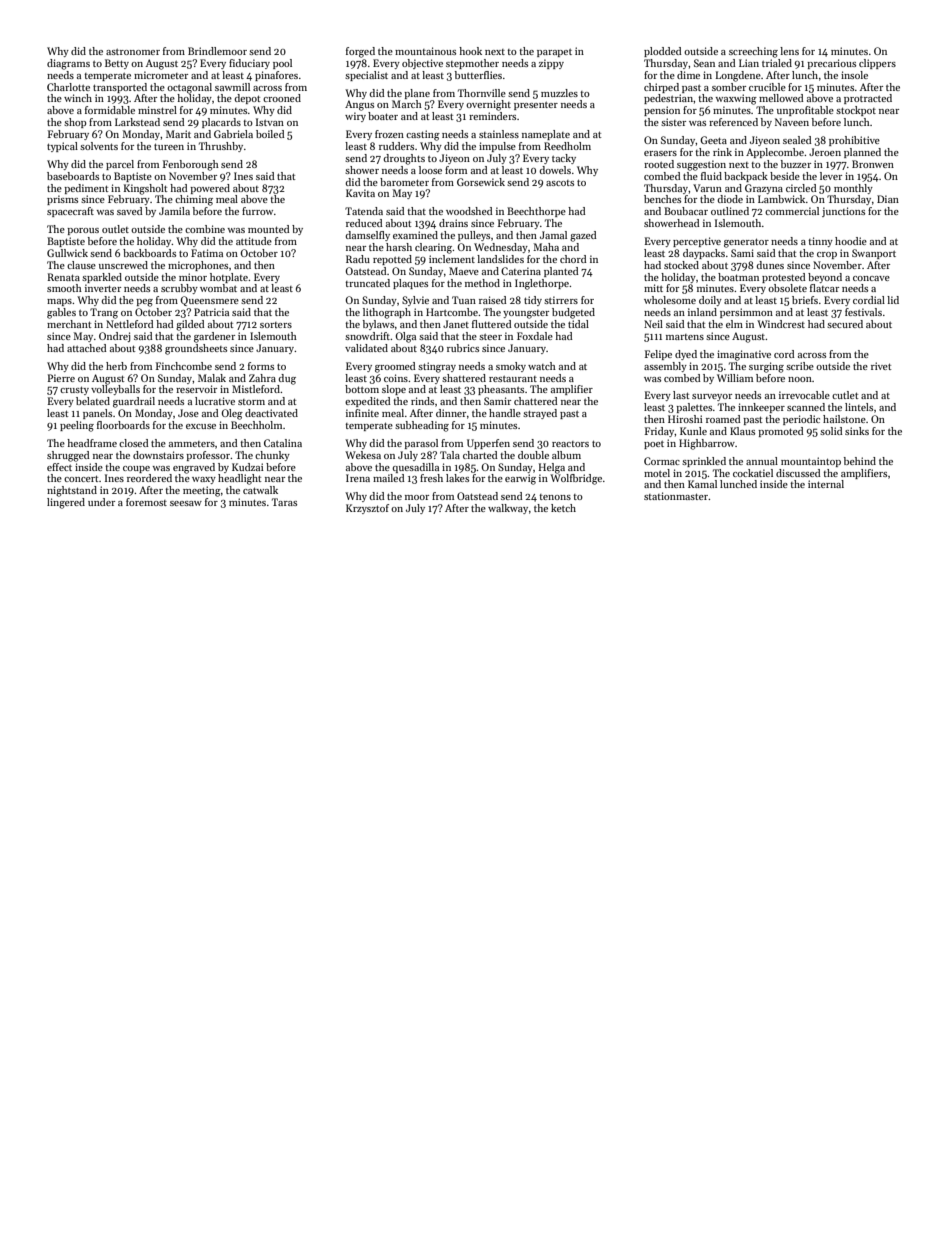 The height and width of the image is (1233, 952). Describe the element at coordinates (451, 413) in the image. I see `dinner` at that location.
